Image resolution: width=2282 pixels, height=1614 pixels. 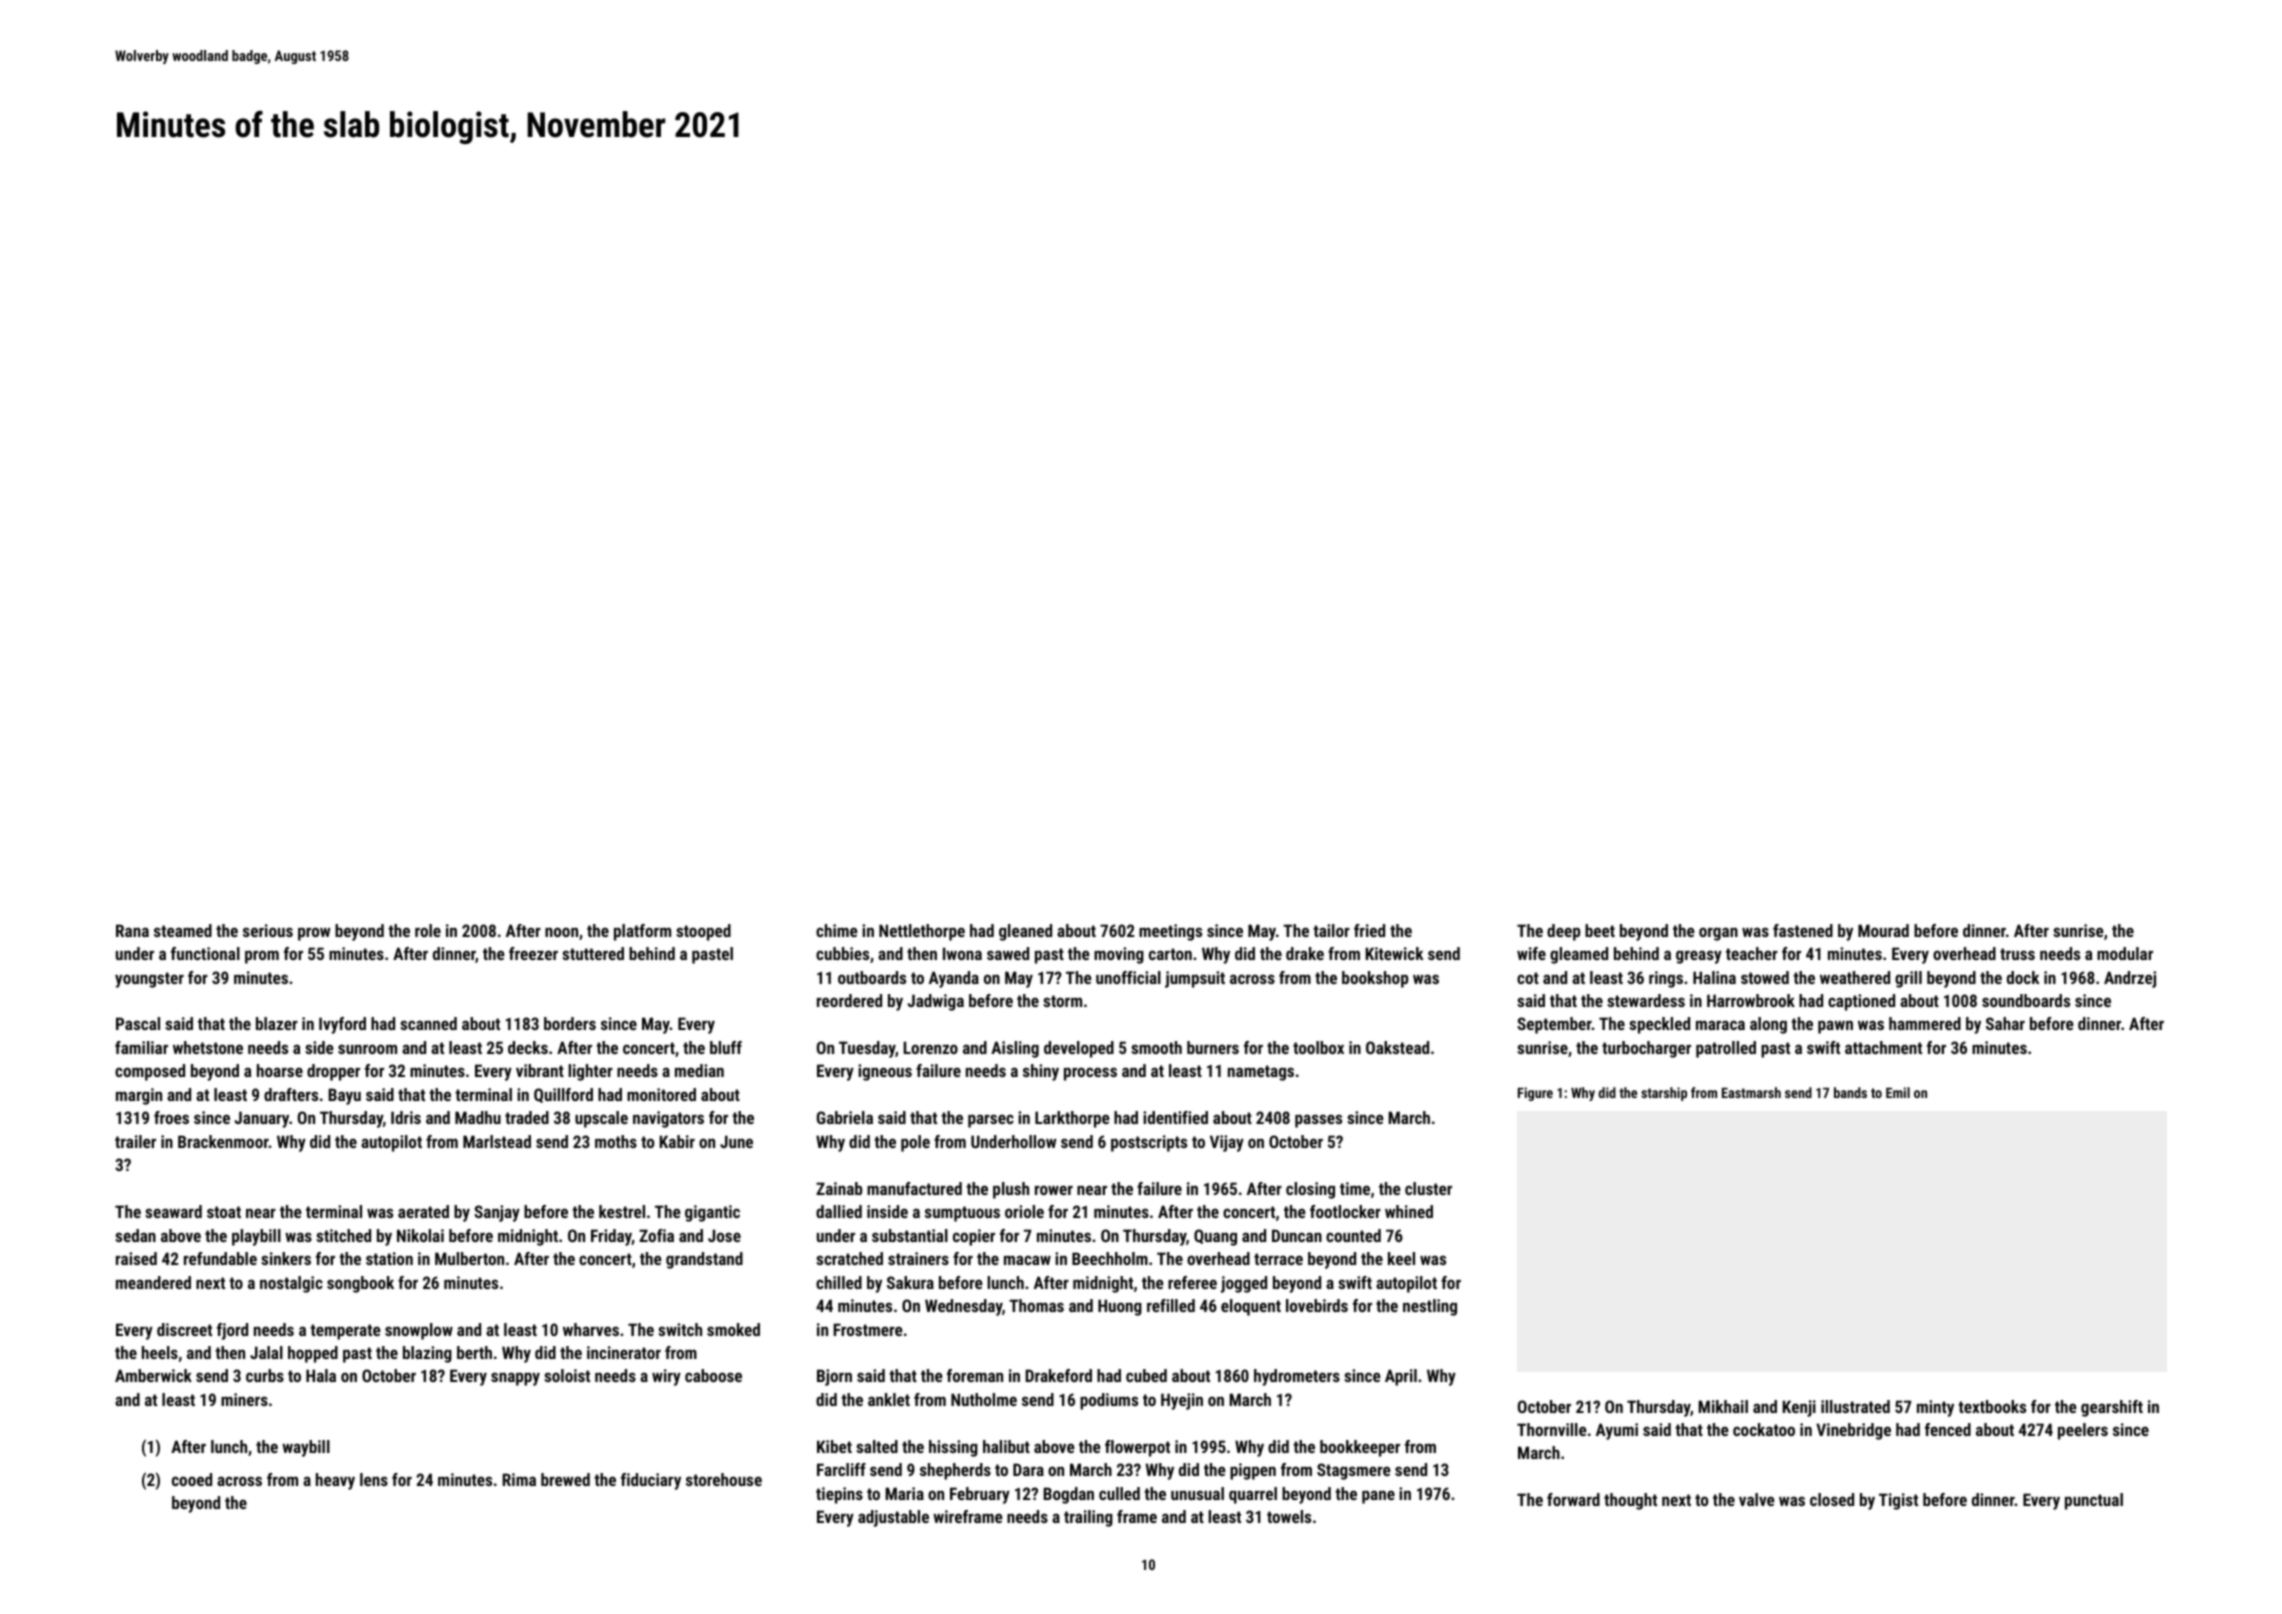 What do you see at coordinates (2017, 954) in the document?
I see `truss` at bounding box center [2017, 954].
